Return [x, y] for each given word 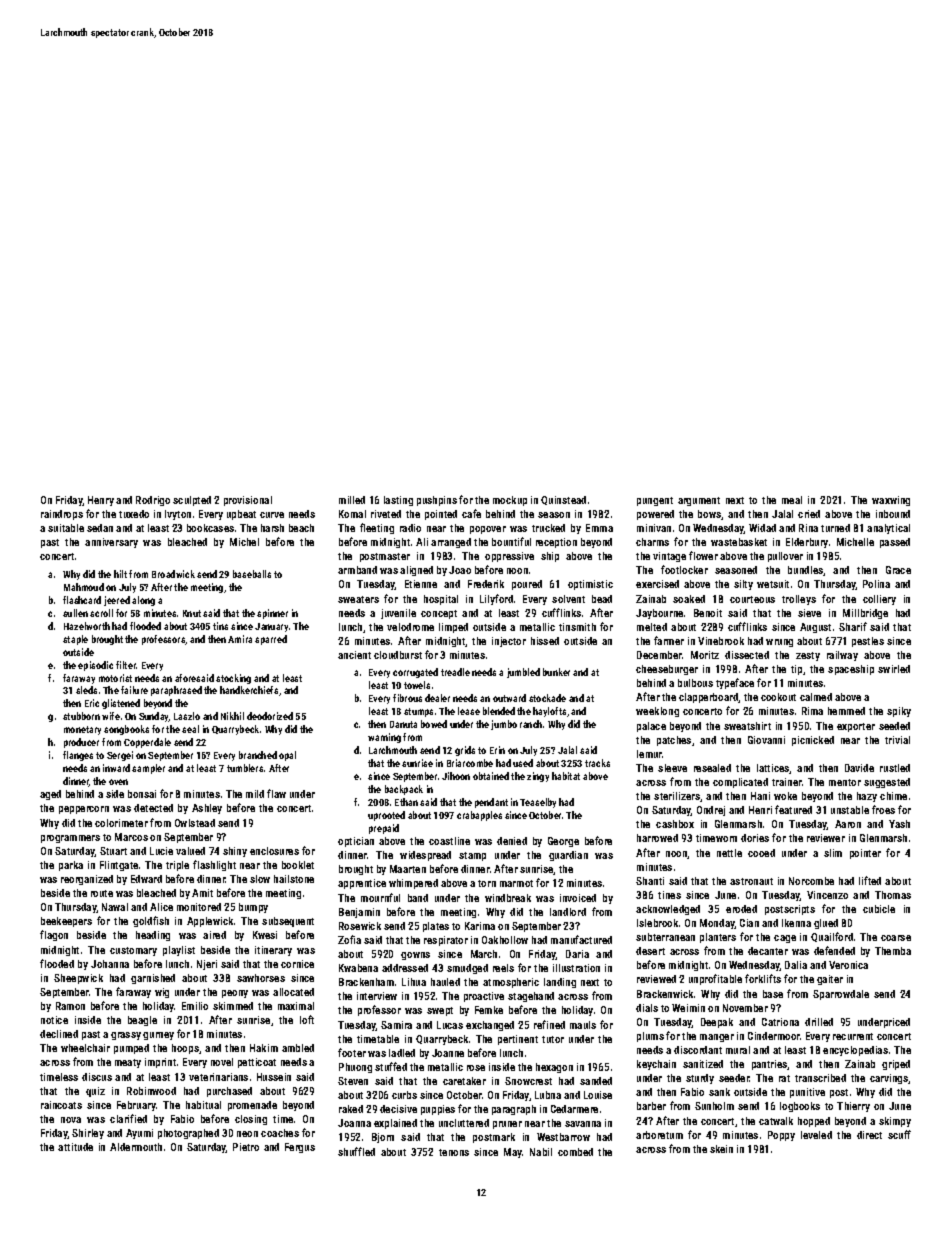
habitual [203, 1105]
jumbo [504, 725]
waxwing [891, 501]
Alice [161, 907]
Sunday [154, 717]
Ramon [70, 1006]
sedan [100, 528]
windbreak [508, 898]
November [745, 1008]
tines [669, 895]
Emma [599, 528]
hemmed [846, 711]
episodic [95, 666]
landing [560, 983]
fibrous [407, 698]
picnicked [813, 741]
